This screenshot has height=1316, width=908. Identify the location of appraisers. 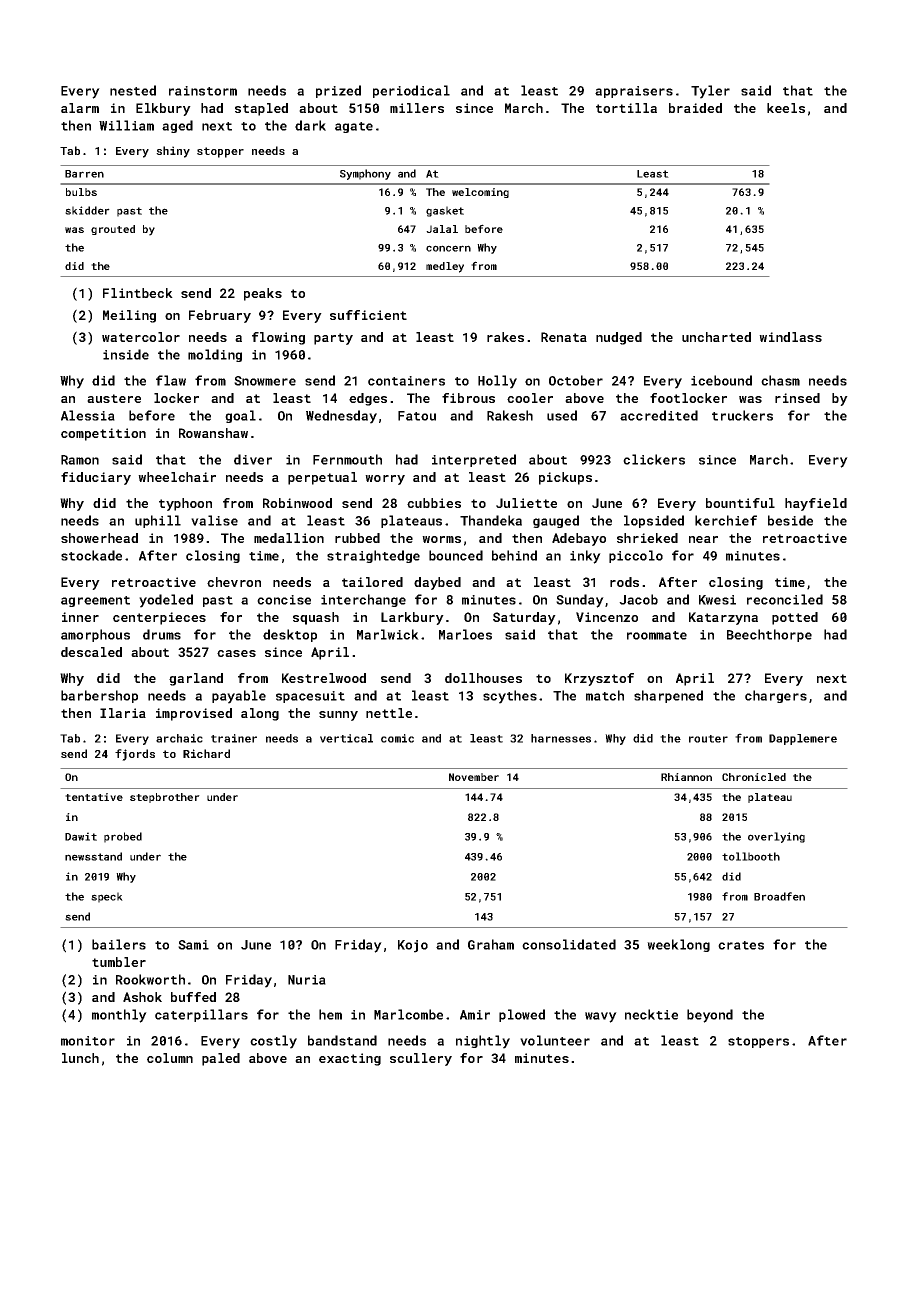
(634, 92).
